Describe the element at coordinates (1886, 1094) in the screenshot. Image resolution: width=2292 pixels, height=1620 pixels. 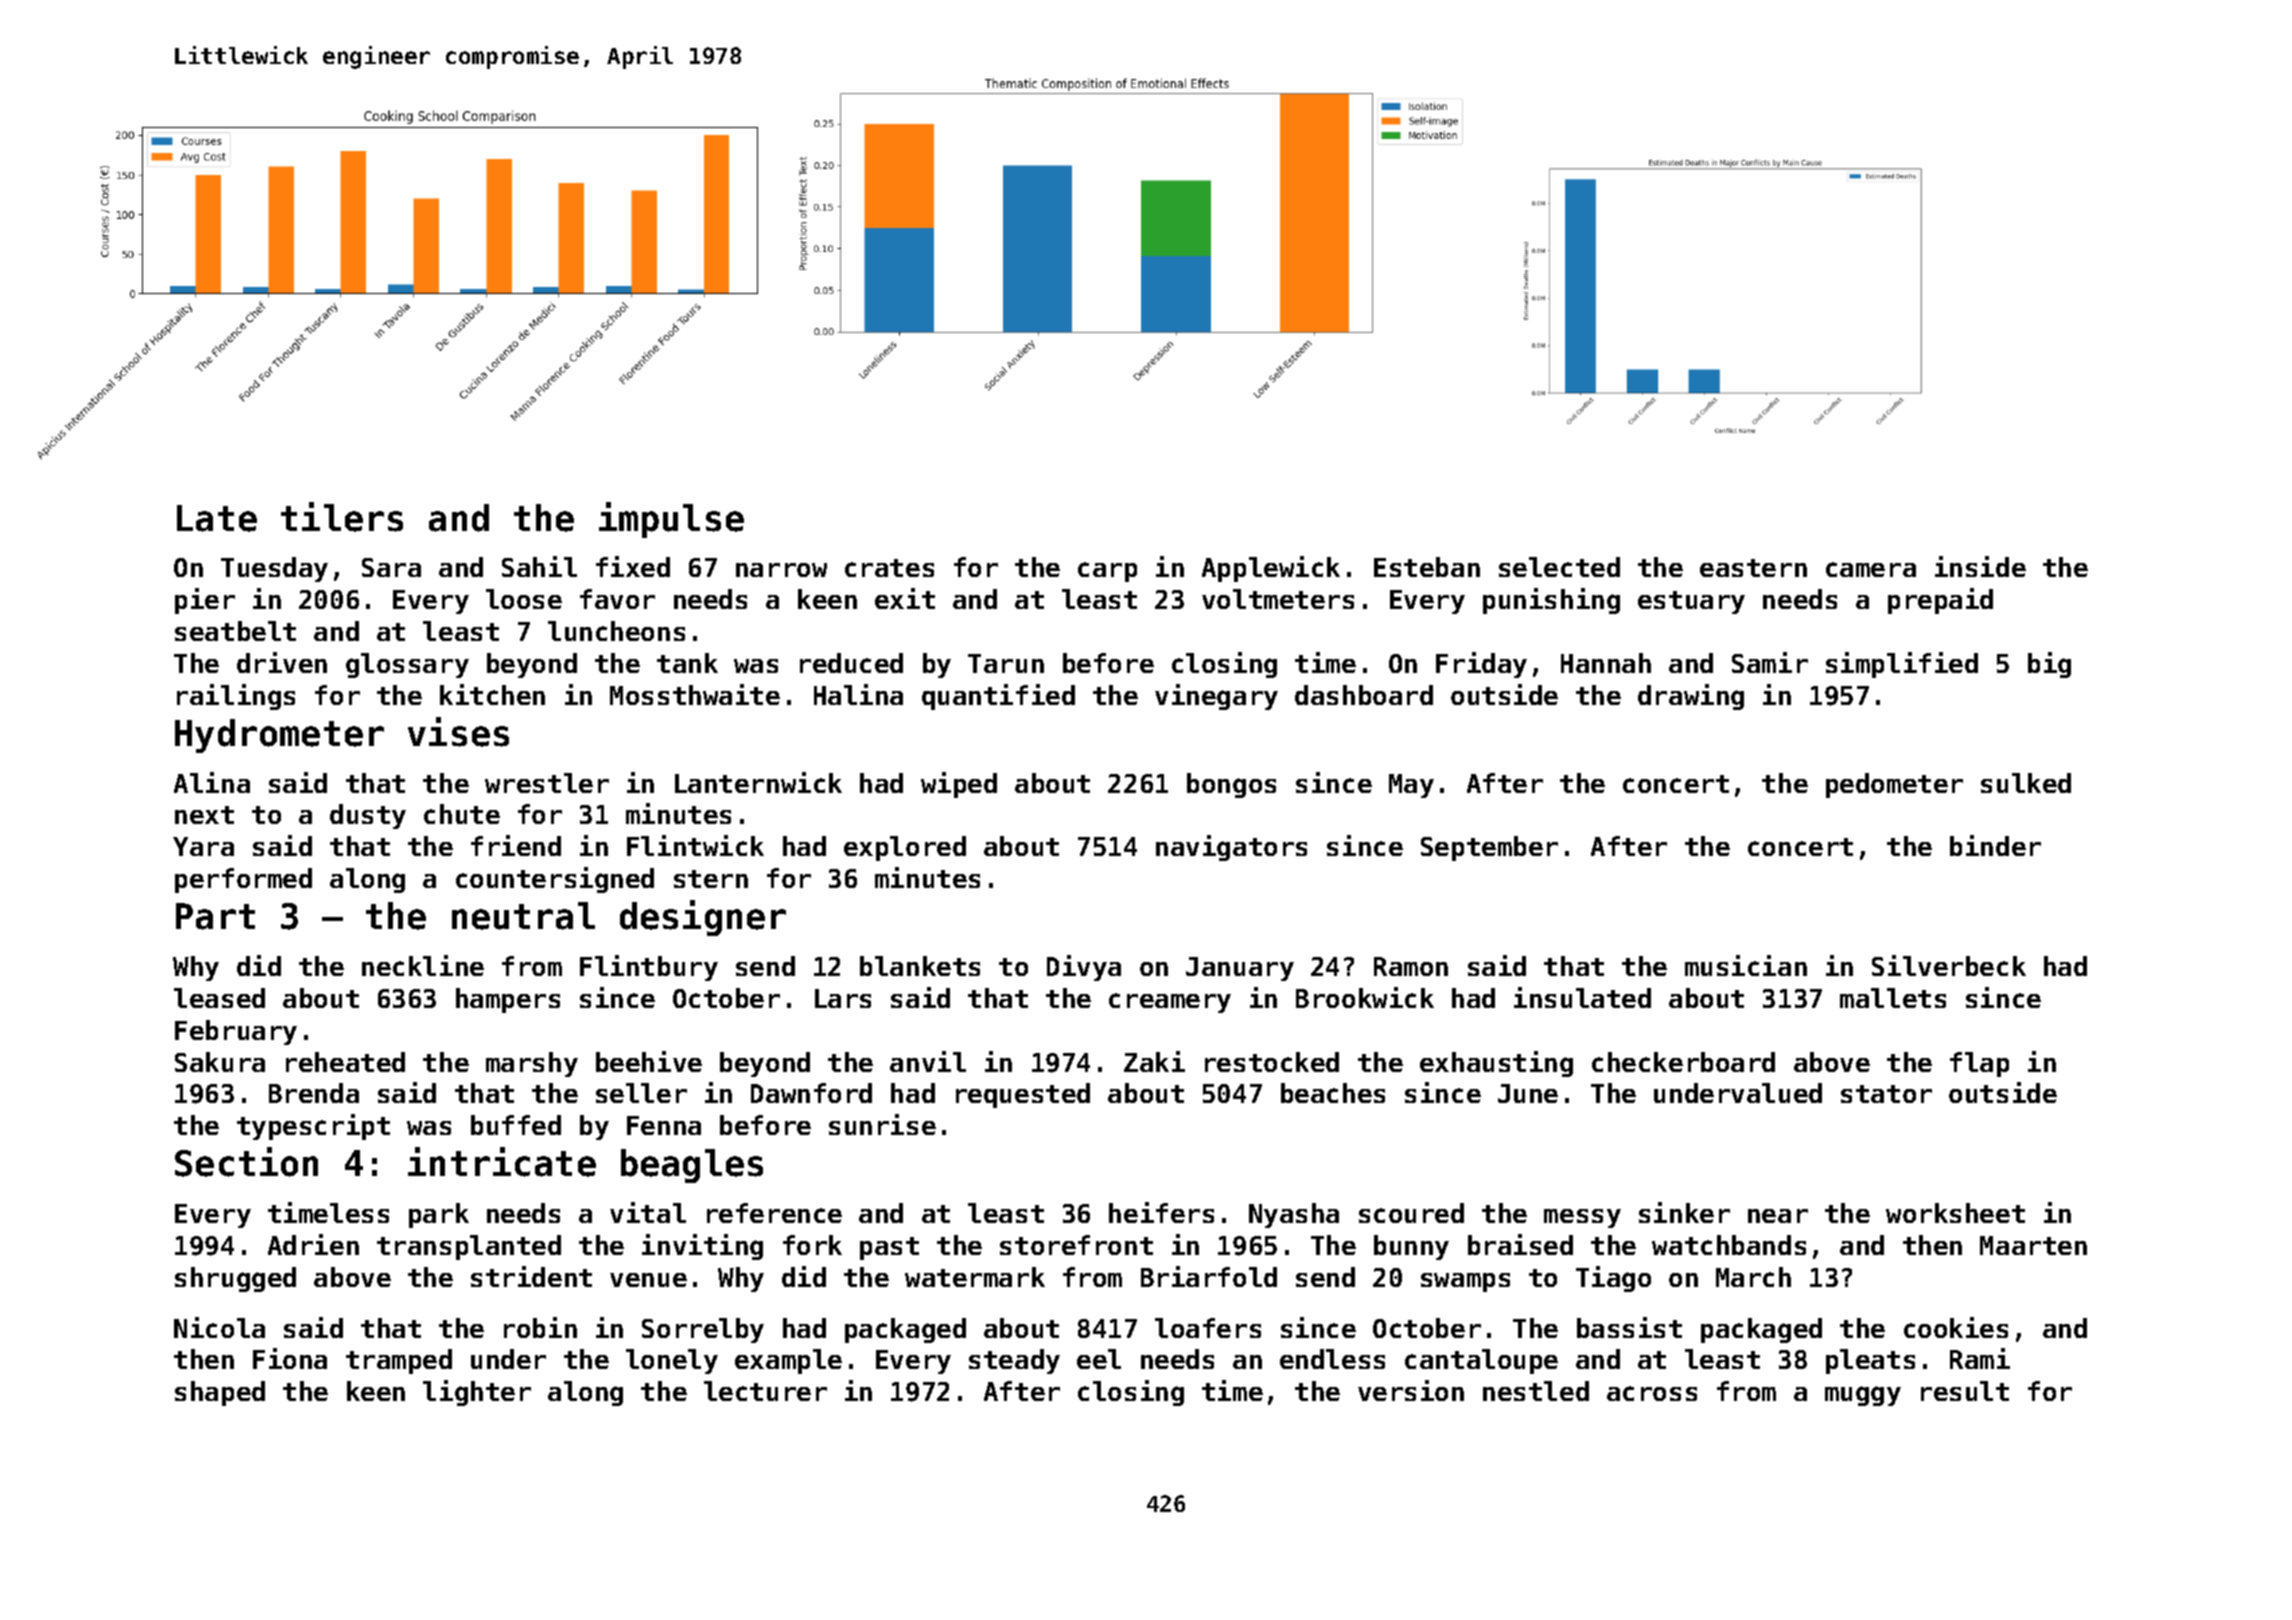
I see `stator` at that location.
